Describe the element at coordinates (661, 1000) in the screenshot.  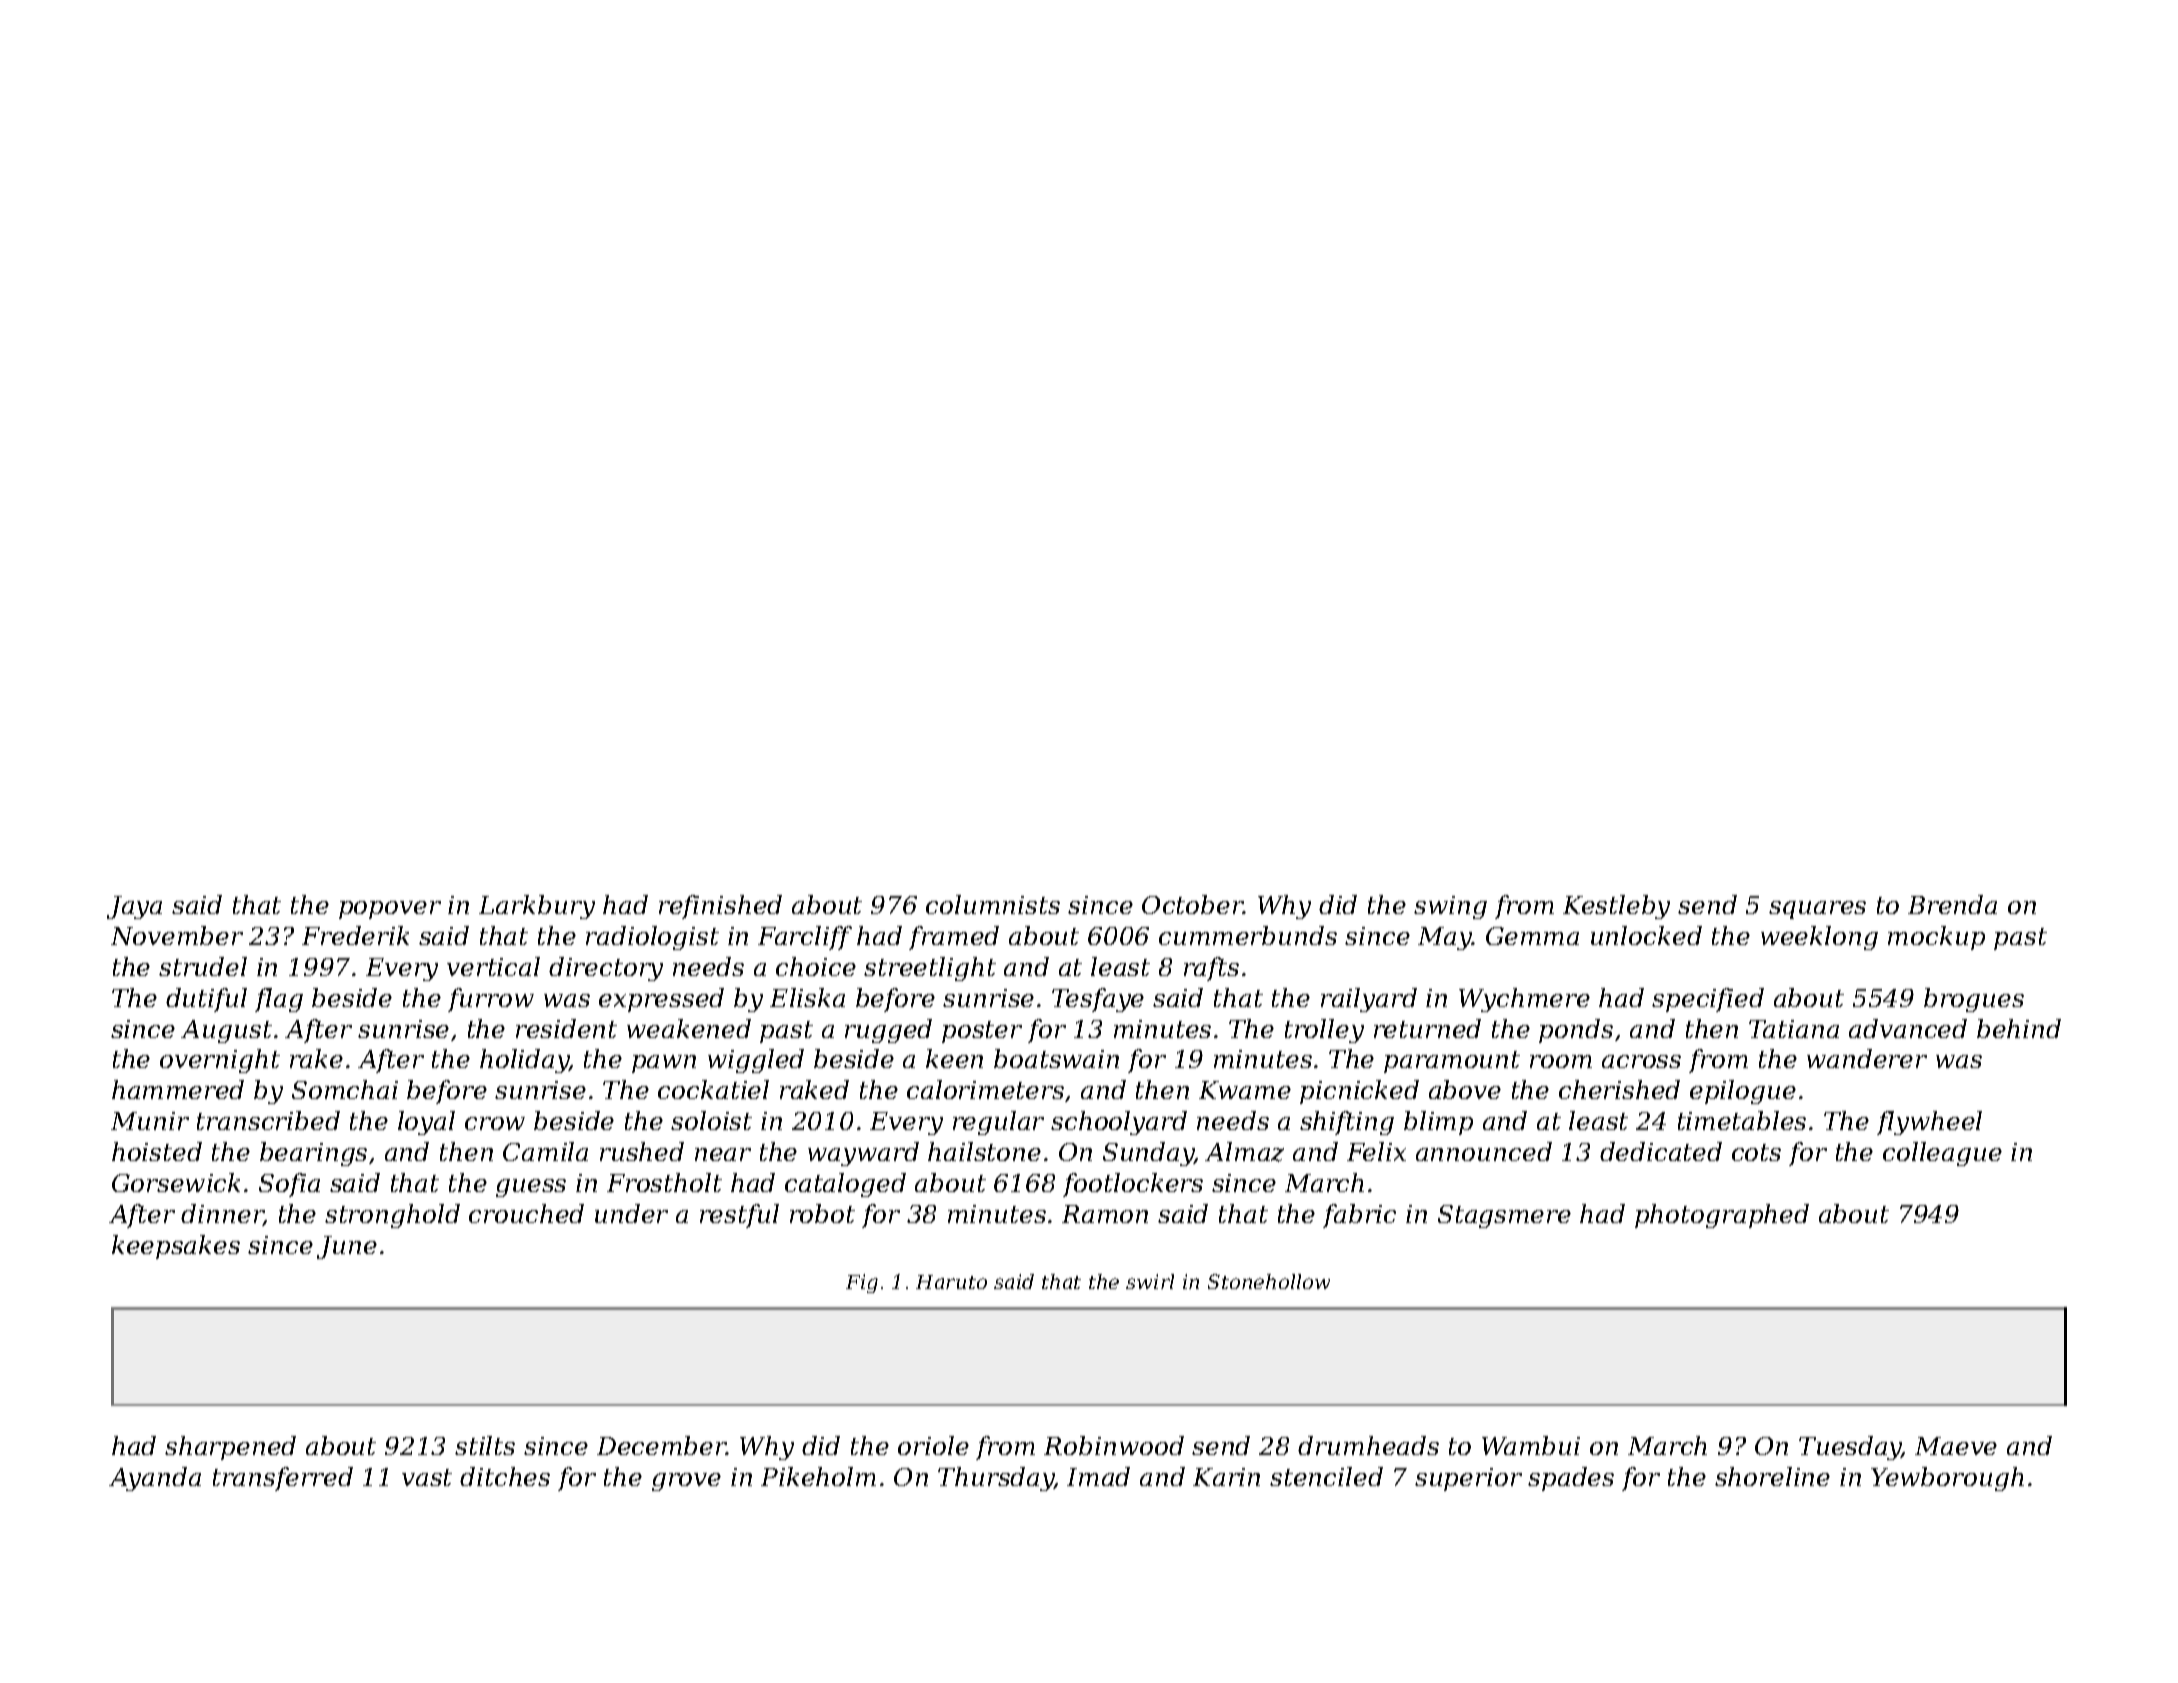
I see `expressed` at that location.
